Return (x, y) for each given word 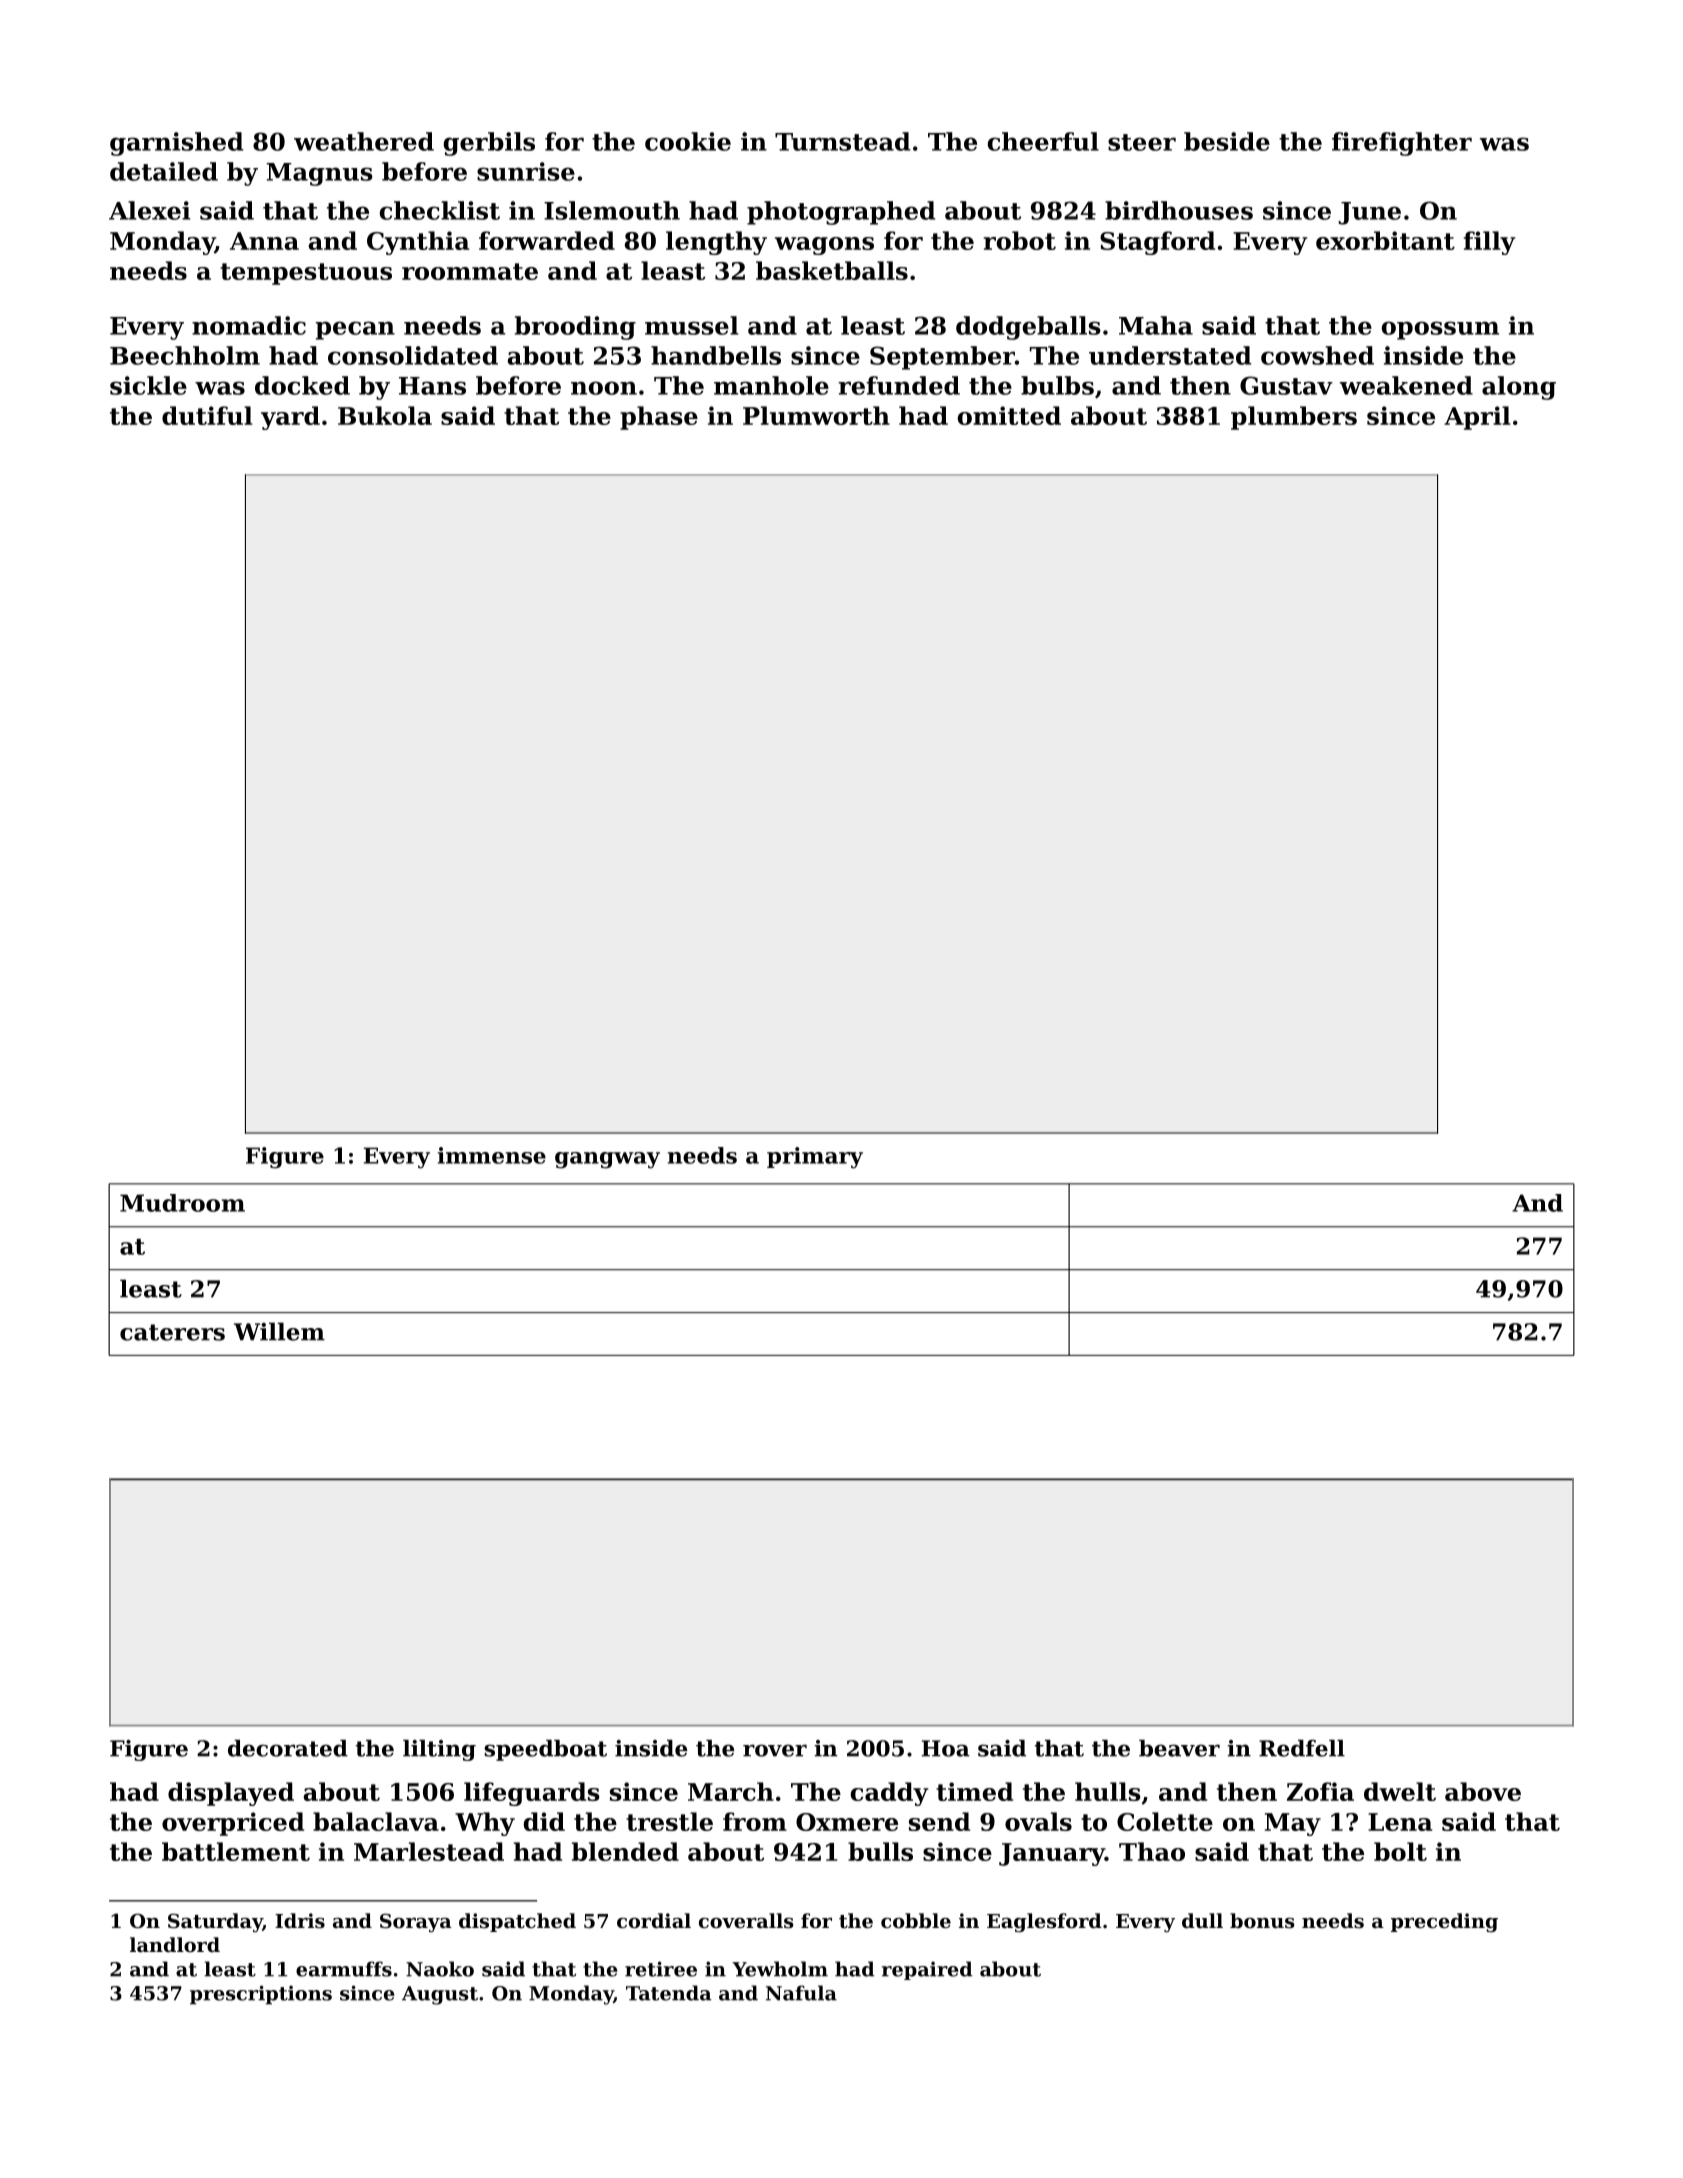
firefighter (1402, 144)
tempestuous (306, 274)
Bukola (385, 415)
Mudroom (182, 1203)
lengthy (716, 243)
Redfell (1302, 1748)
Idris (300, 1921)
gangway (607, 1160)
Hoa (946, 1748)
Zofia (1320, 1791)
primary (815, 1158)
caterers (172, 1332)
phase (659, 418)
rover (775, 1750)
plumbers (1294, 418)
